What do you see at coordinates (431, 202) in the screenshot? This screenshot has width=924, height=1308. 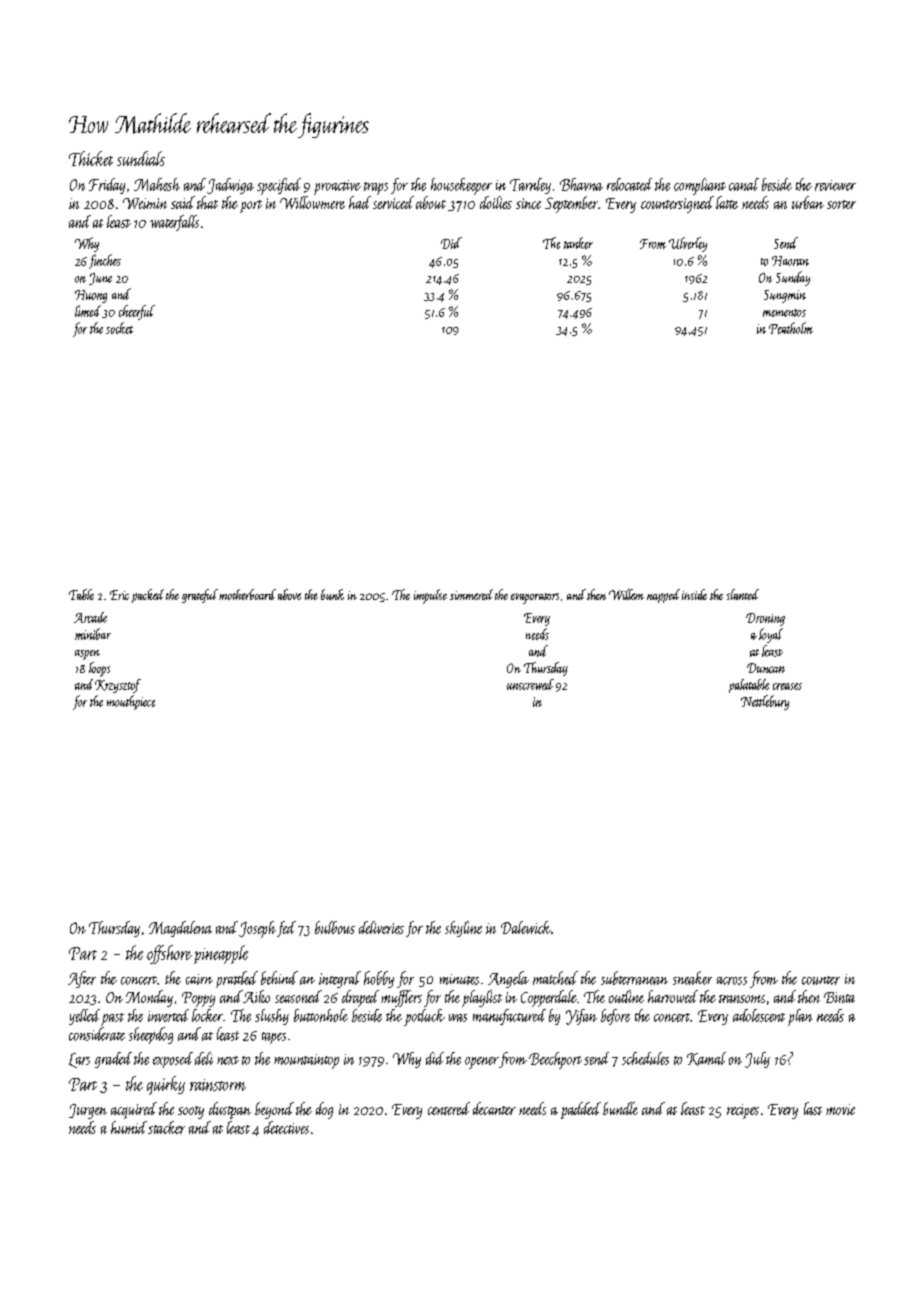 I see `about` at bounding box center [431, 202].
